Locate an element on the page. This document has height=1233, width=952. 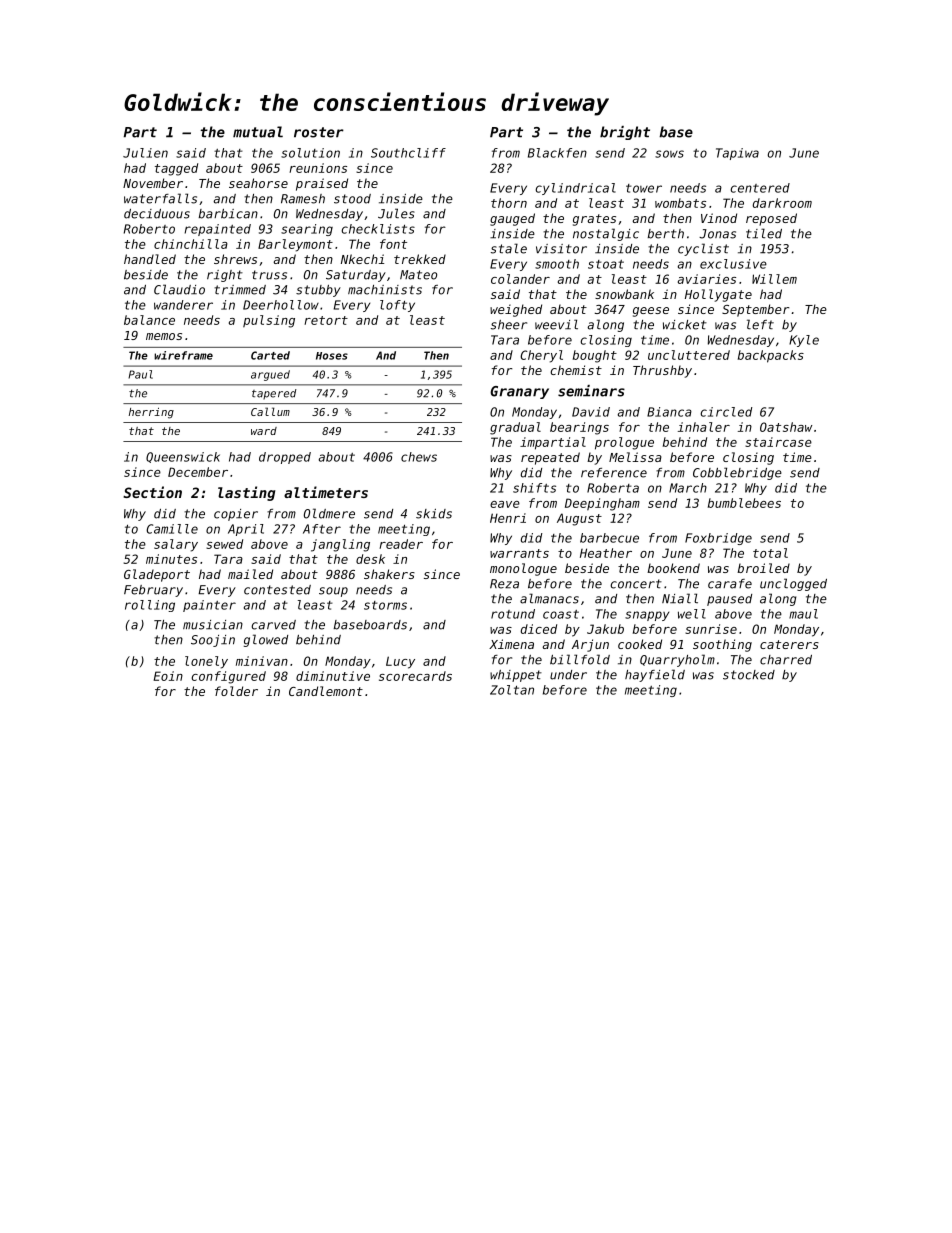
diminutive is located at coordinates (333, 676).
